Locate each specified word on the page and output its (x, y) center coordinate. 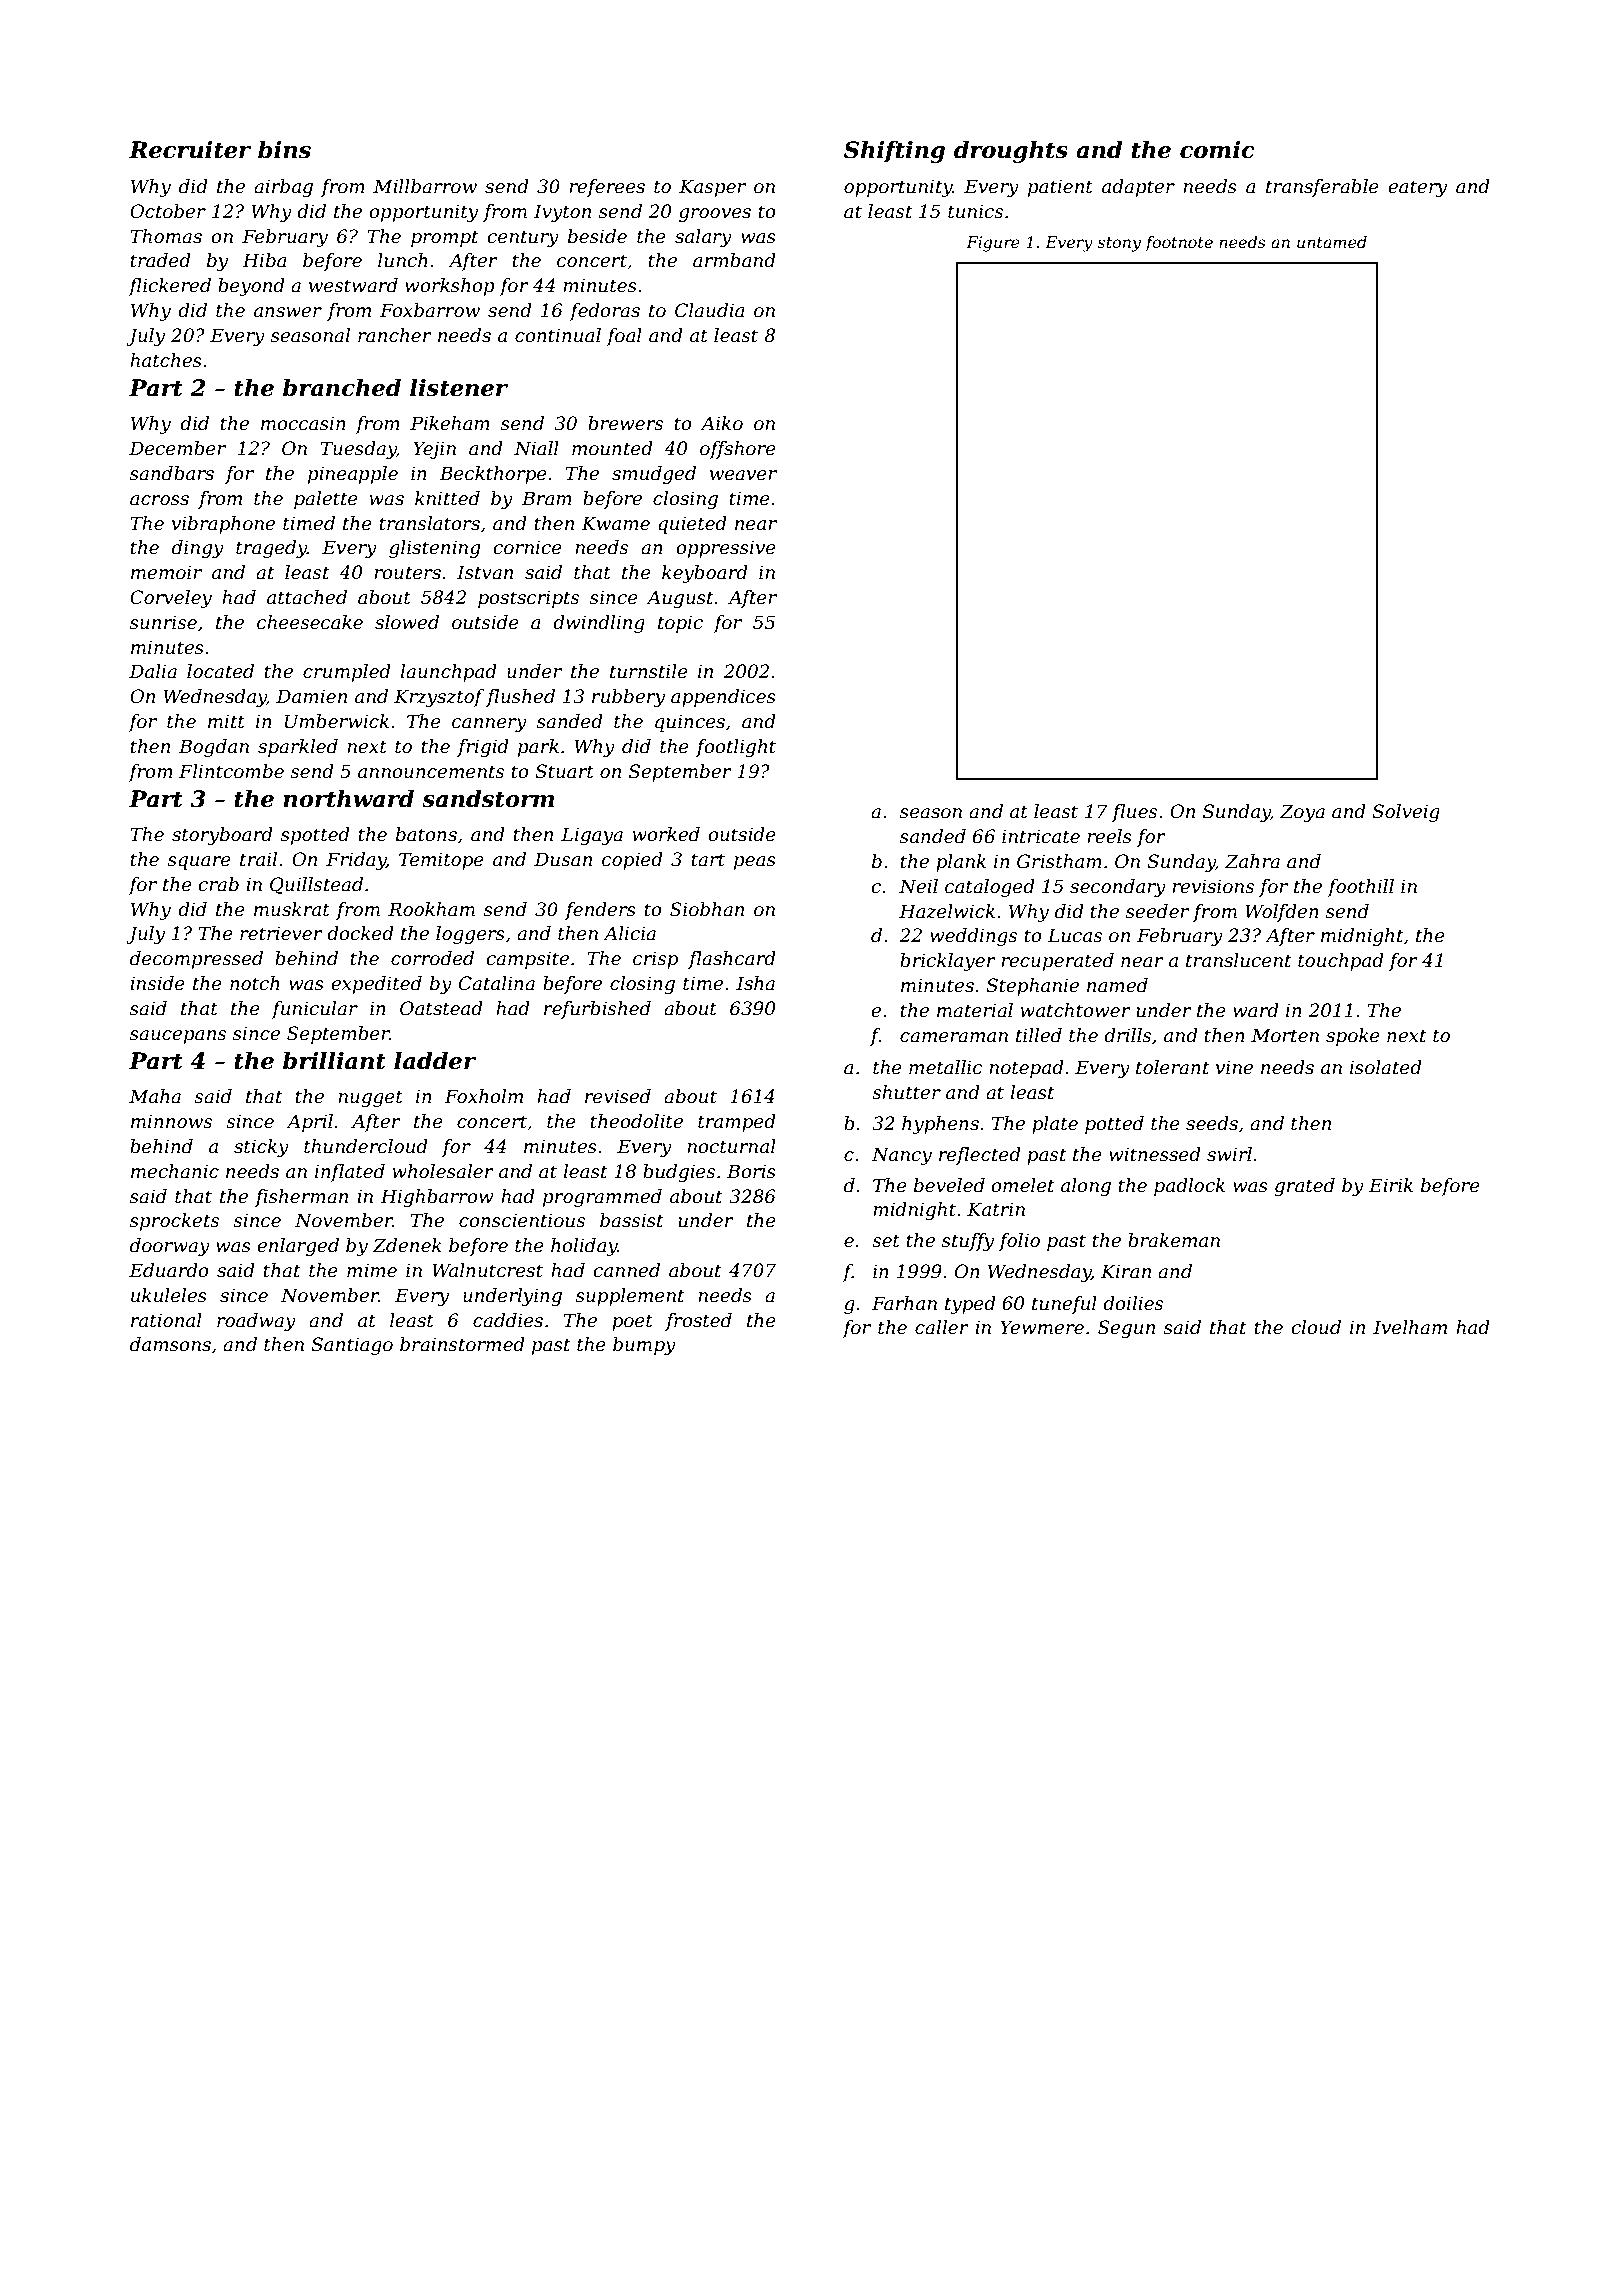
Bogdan (214, 748)
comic (1217, 150)
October (168, 211)
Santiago (352, 1346)
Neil (918, 886)
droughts (1011, 152)
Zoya (1302, 813)
